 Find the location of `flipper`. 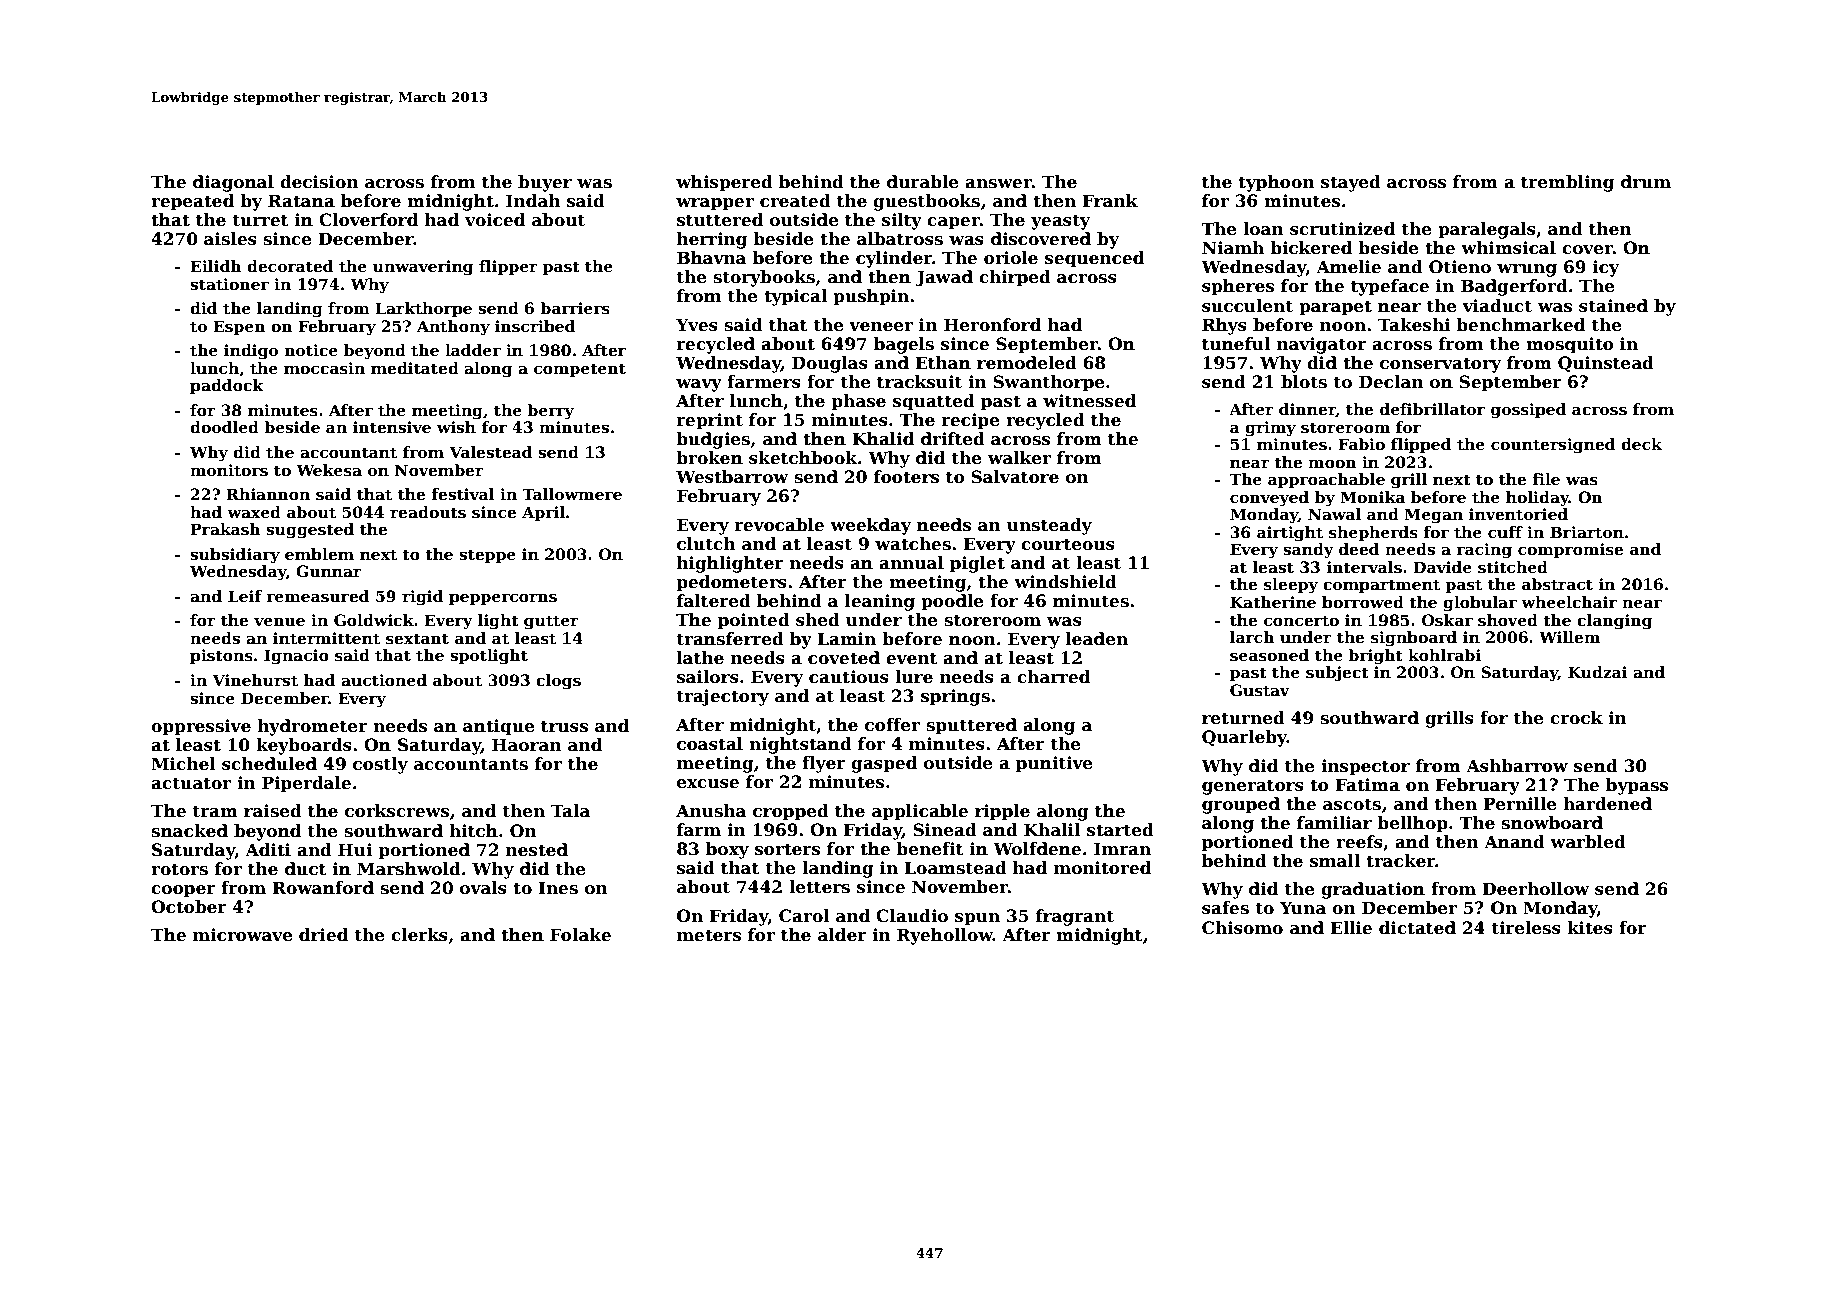

flipper is located at coordinates (508, 267).
